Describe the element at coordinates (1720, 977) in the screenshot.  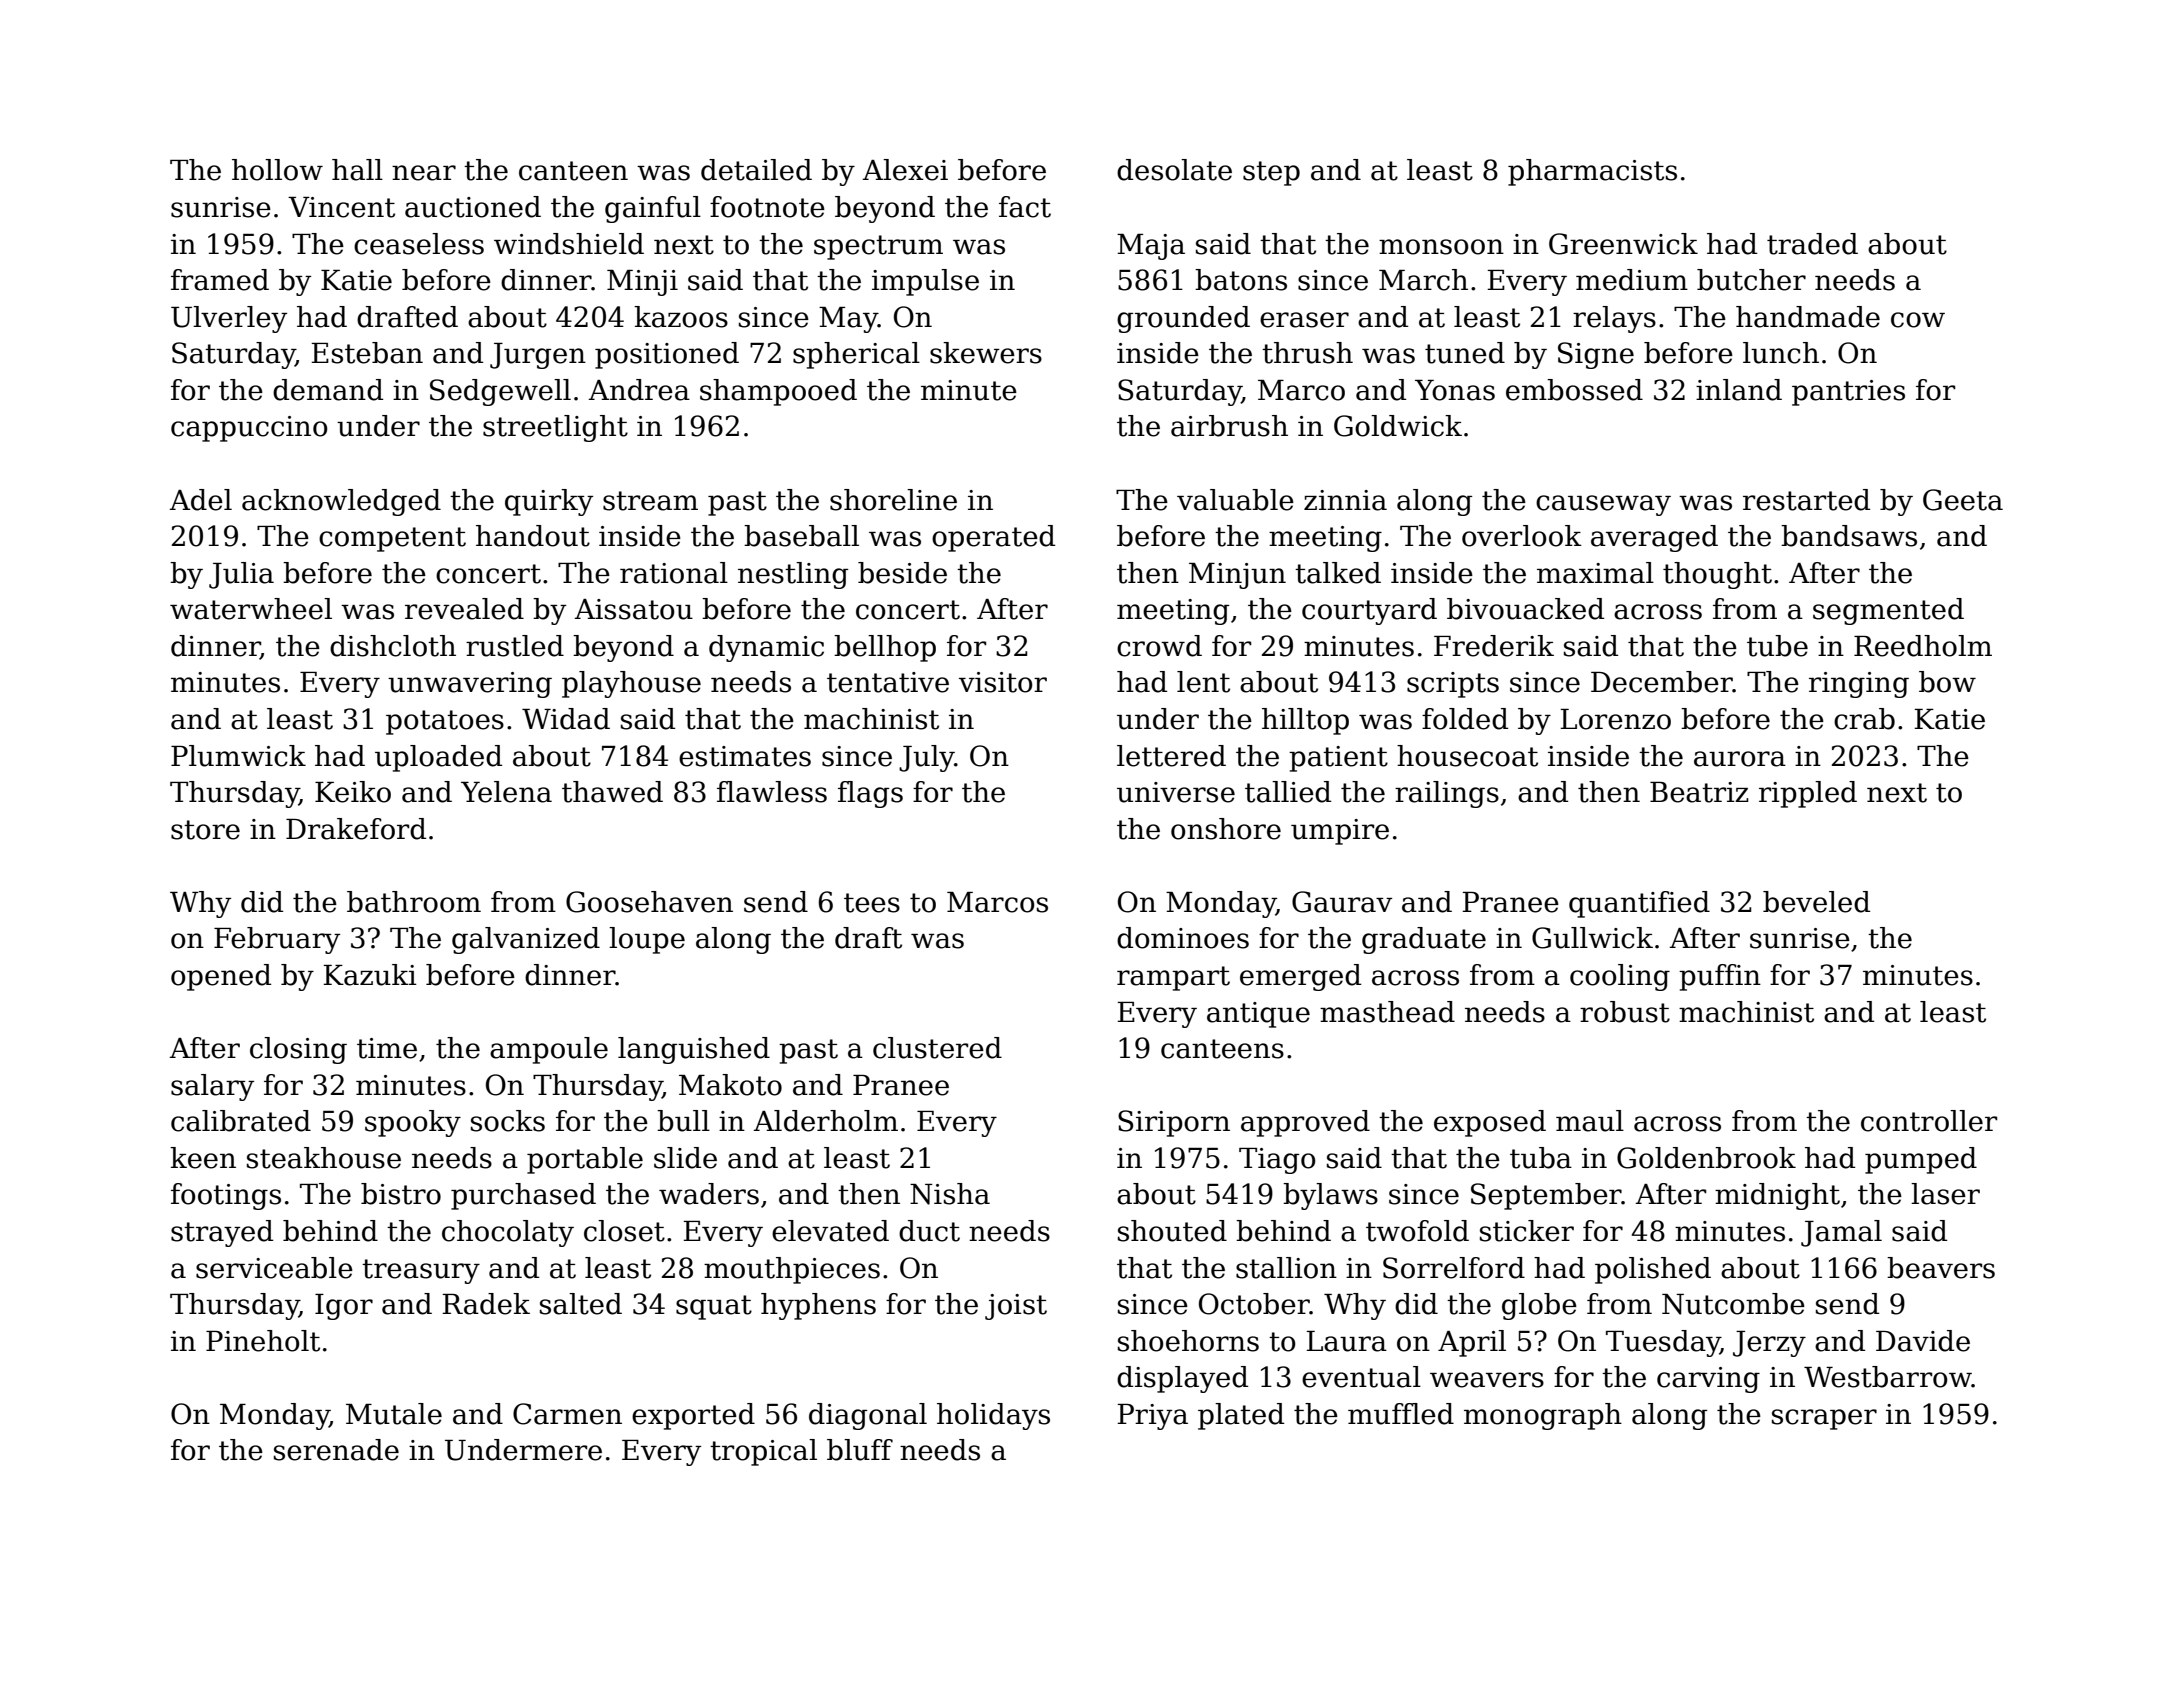
I see `puffin` at that location.
